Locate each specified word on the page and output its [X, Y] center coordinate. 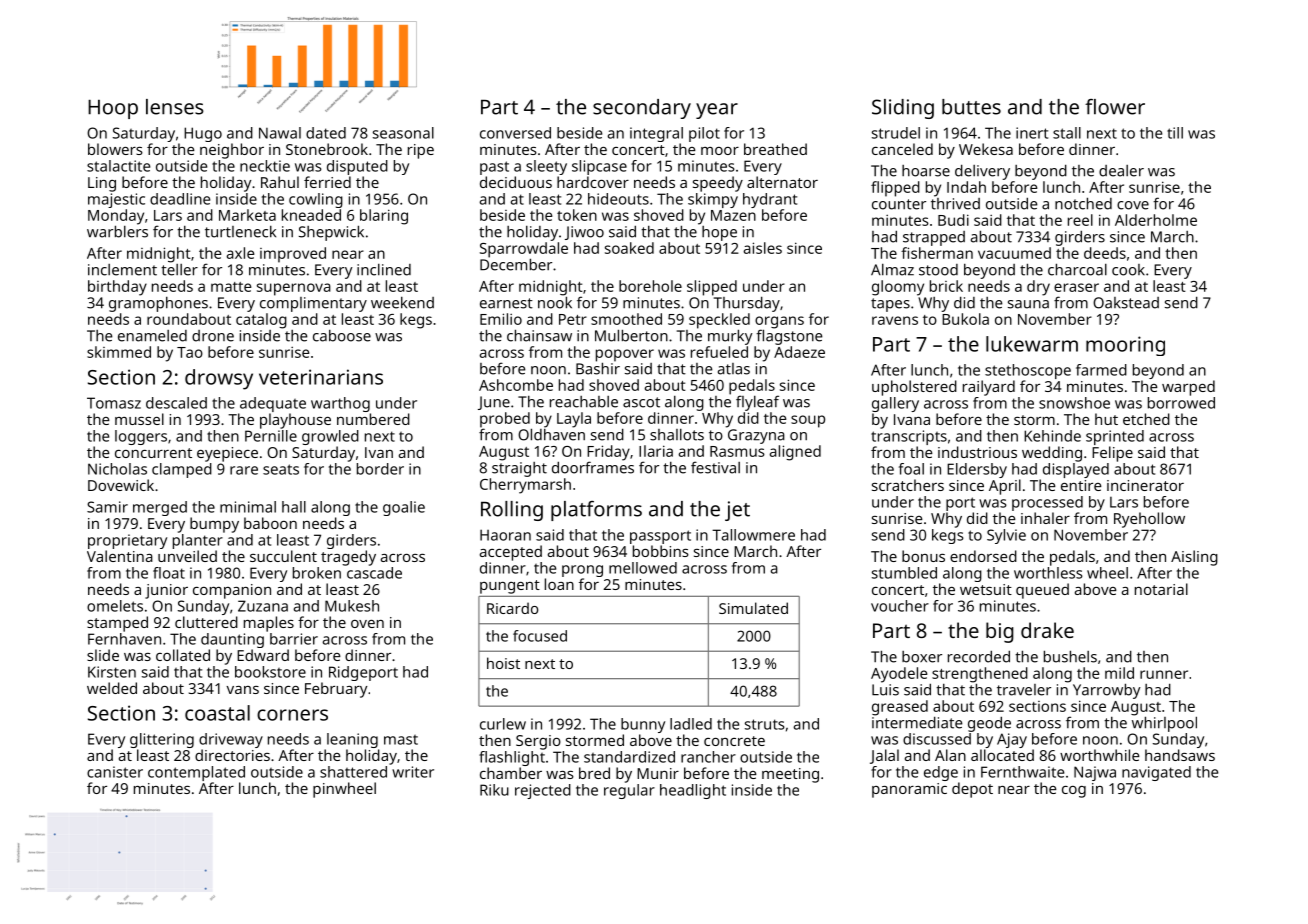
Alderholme [1156, 220]
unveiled [187, 556]
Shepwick [331, 233]
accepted [511, 553]
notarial [1161, 589]
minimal [248, 507]
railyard [989, 388]
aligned [795, 453]
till [1175, 133]
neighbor [232, 151]
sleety [546, 167]
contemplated [196, 773]
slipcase [599, 167]
